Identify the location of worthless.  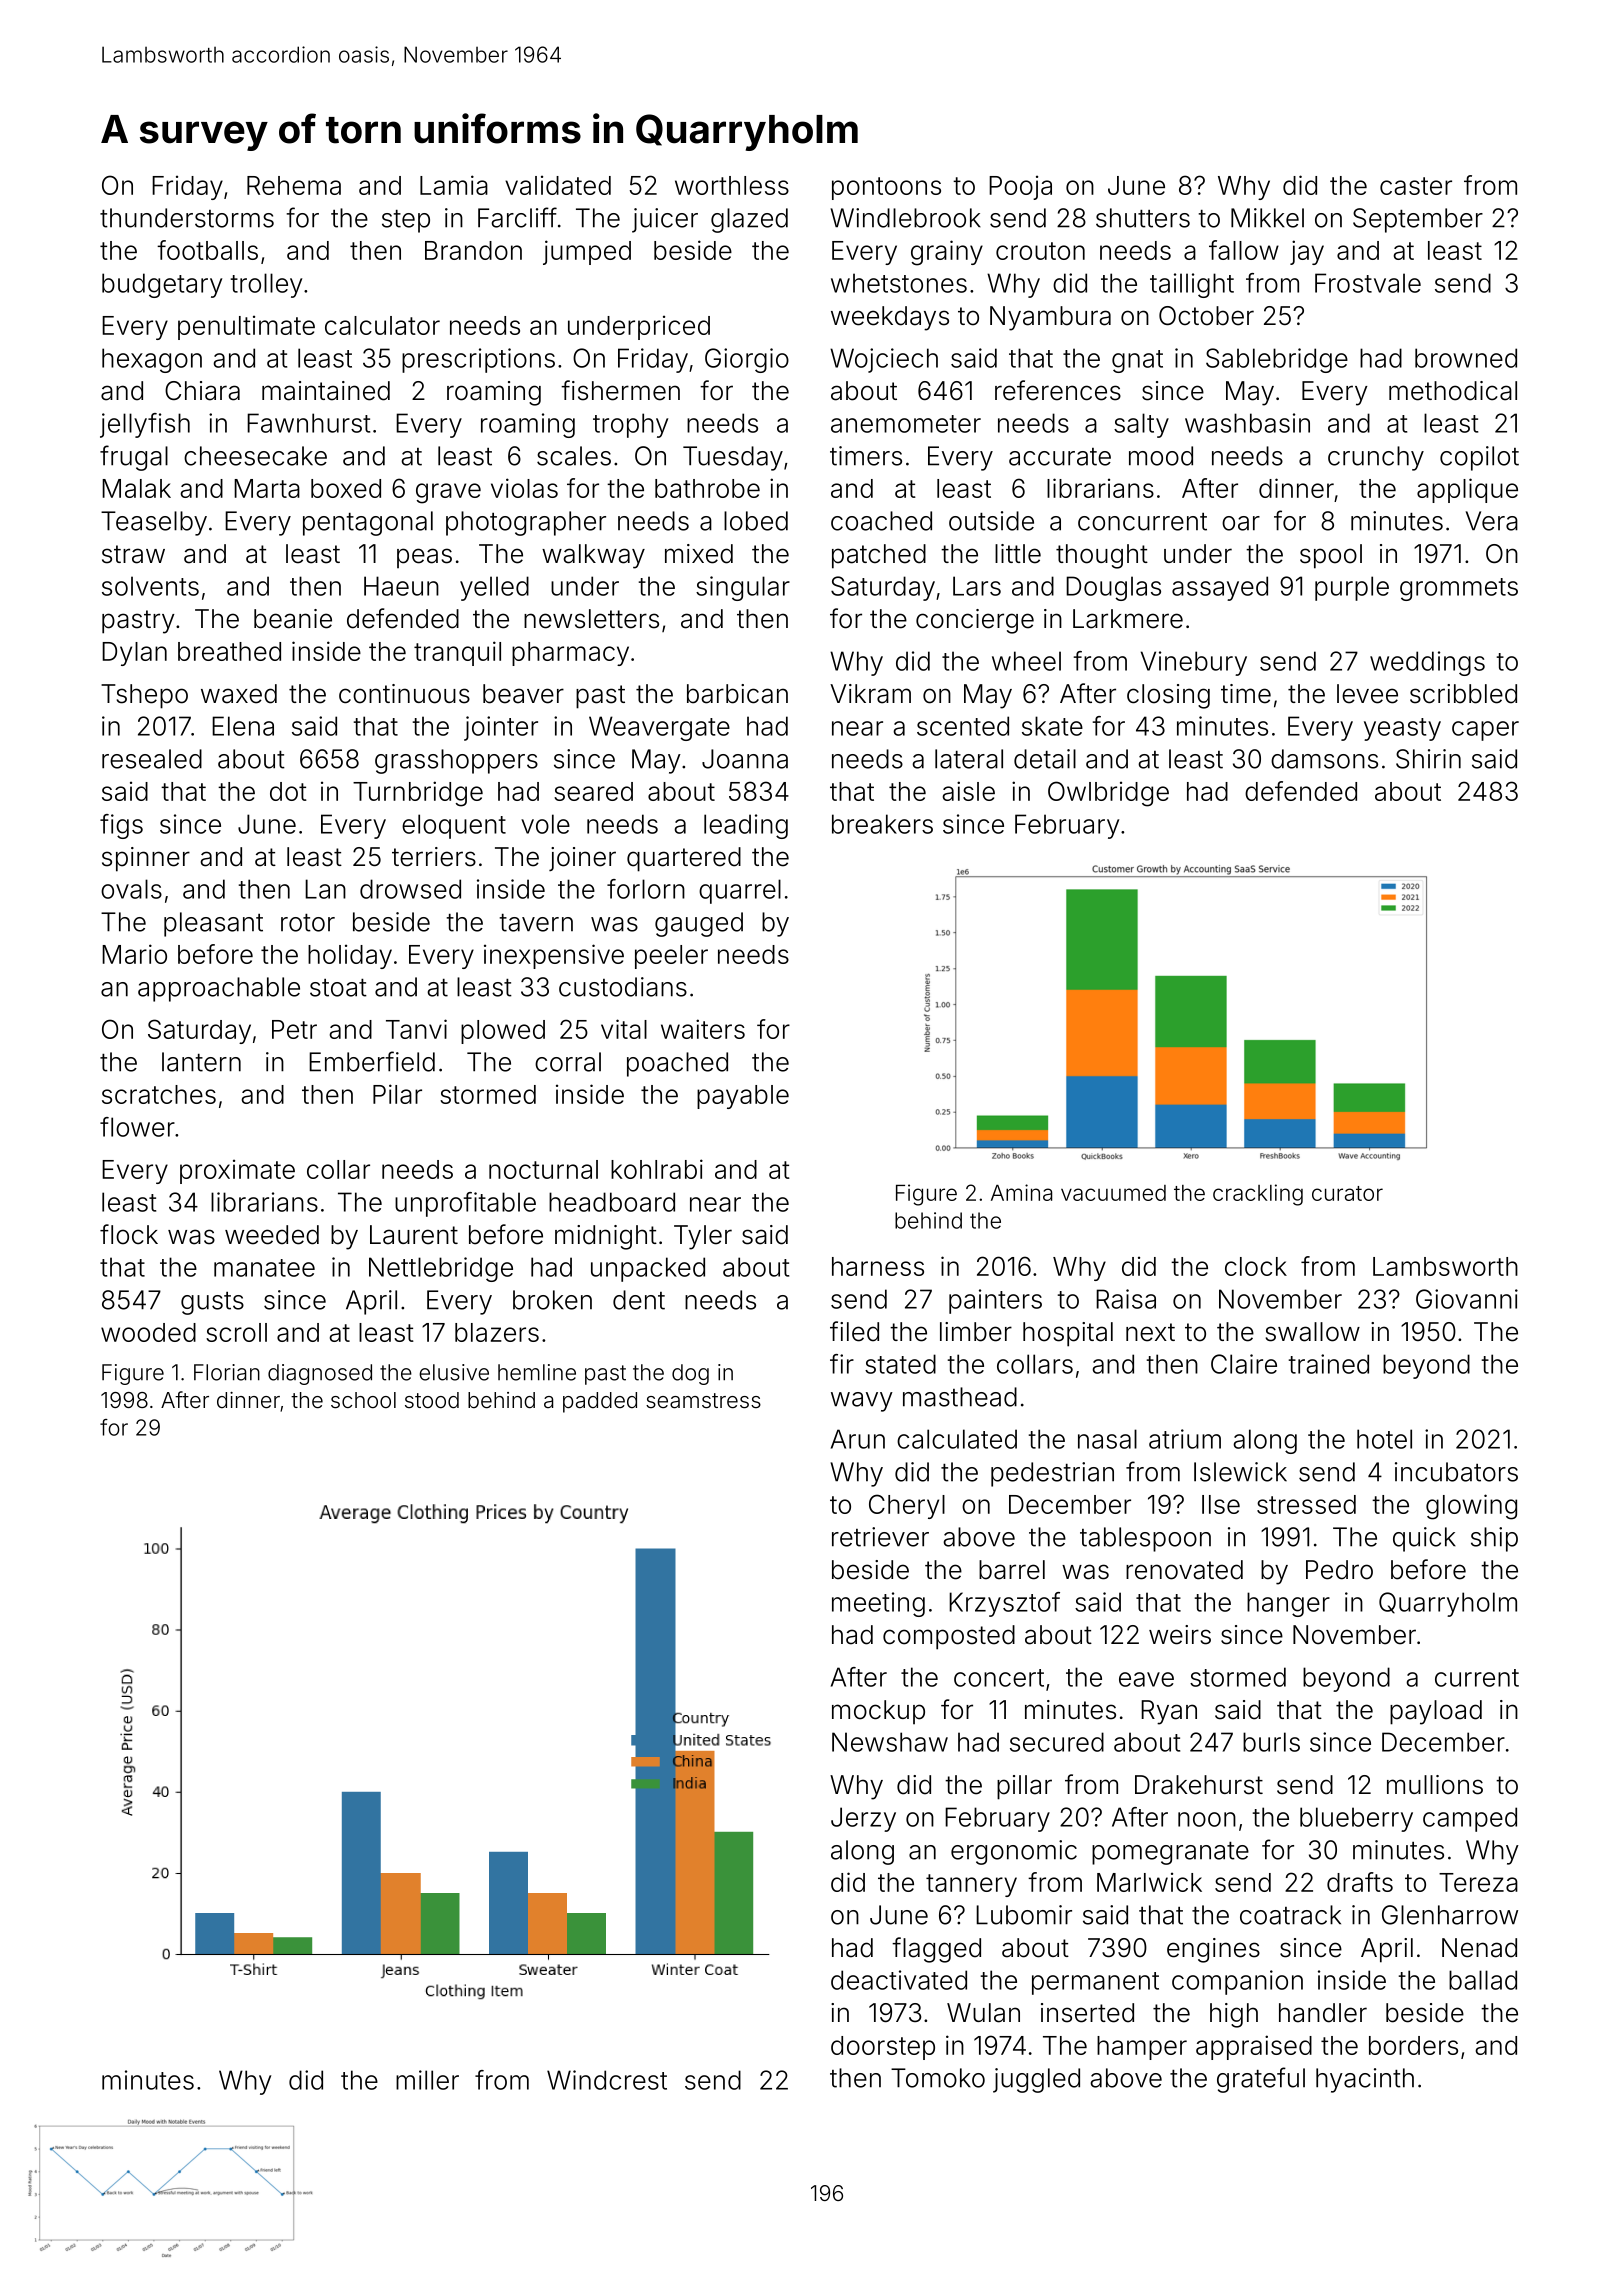
(732, 185).
